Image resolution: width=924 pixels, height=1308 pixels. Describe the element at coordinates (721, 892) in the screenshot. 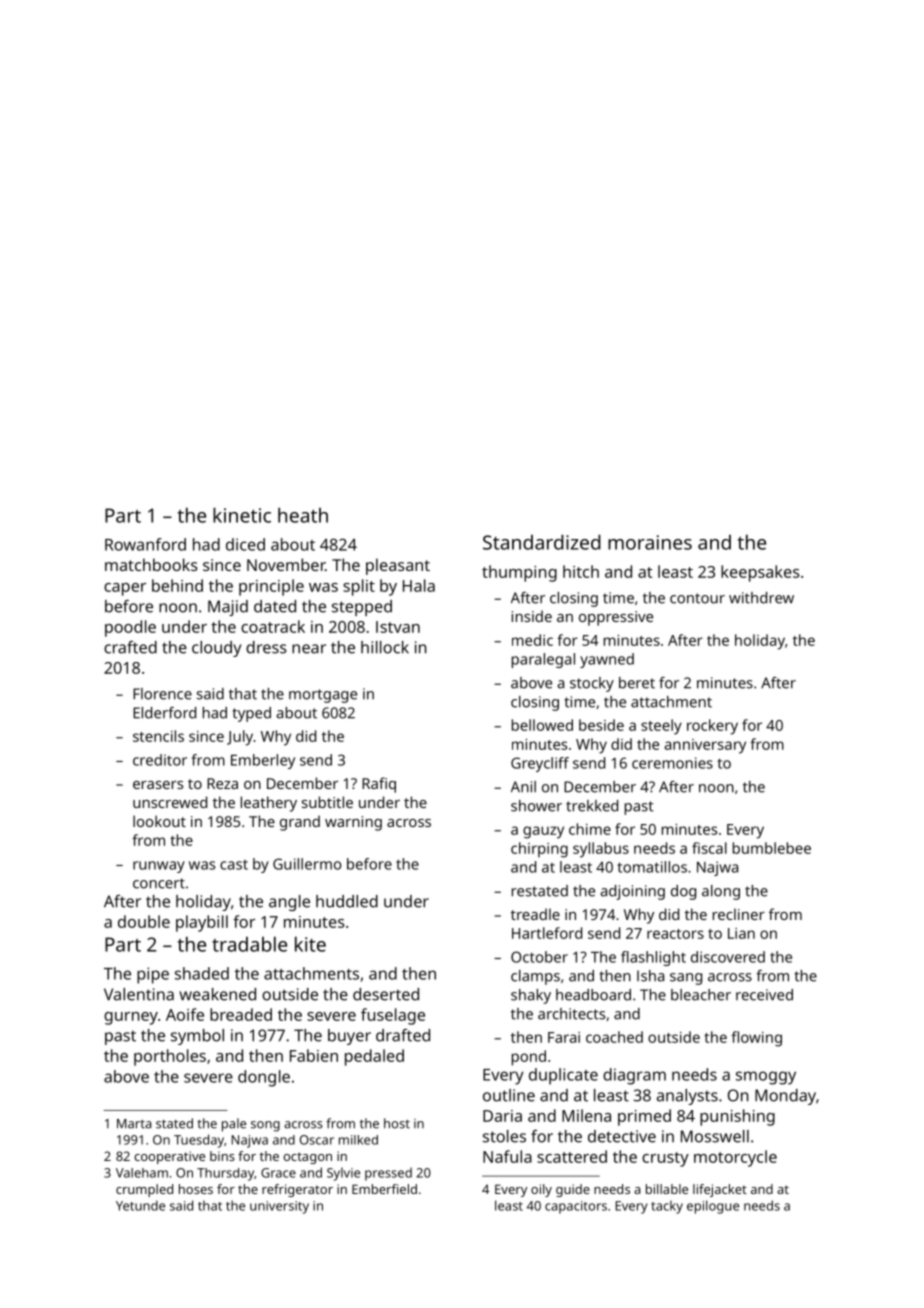

I see `along` at that location.
